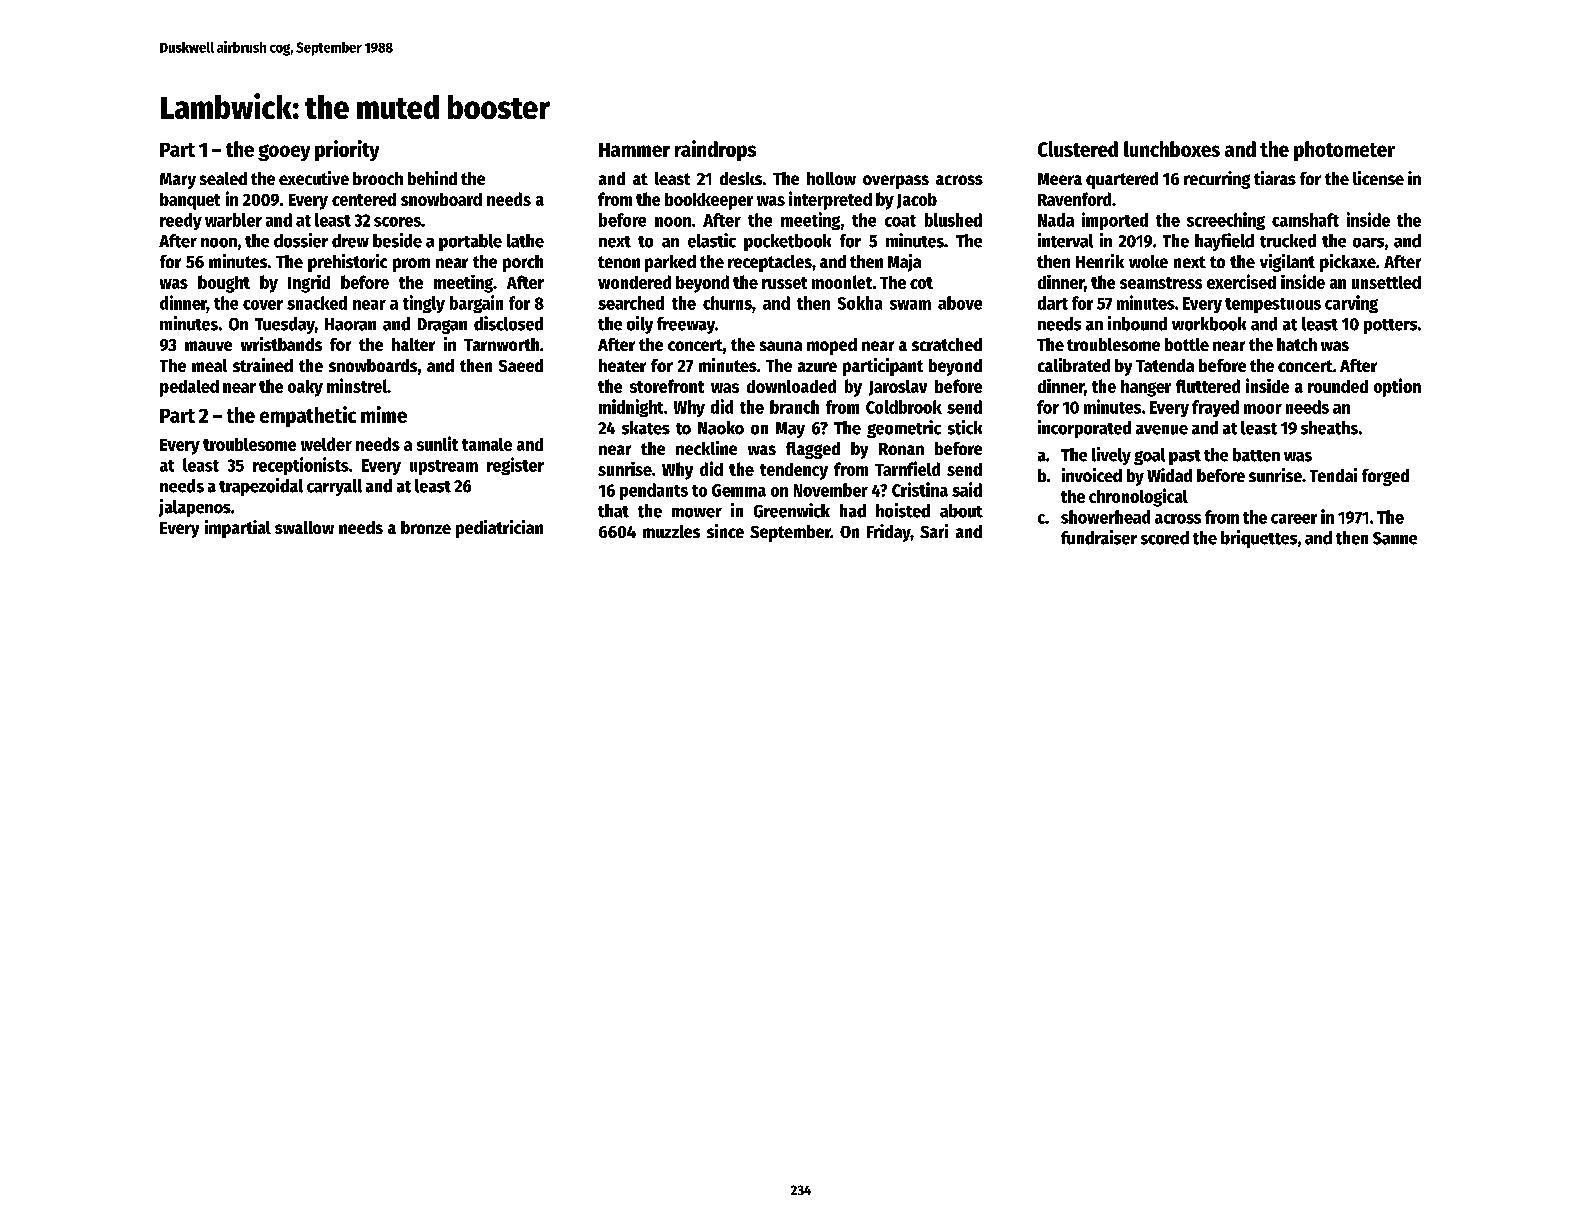 The width and height of the image is (1581, 1221). What do you see at coordinates (1078, 149) in the image?
I see `Clustered` at bounding box center [1078, 149].
